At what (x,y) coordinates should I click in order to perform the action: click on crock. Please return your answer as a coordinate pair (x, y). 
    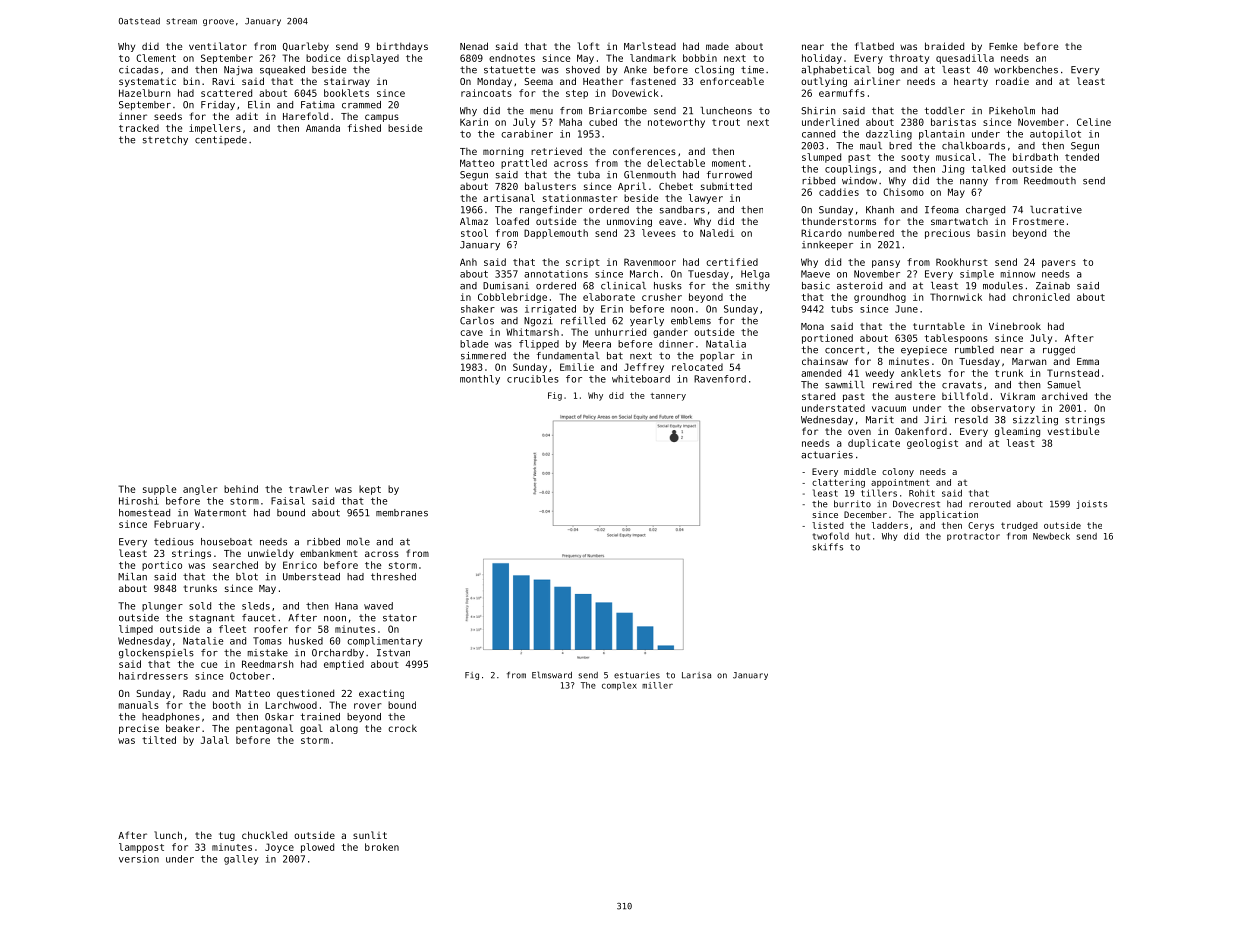
    Looking at the image, I should click on (402, 728).
